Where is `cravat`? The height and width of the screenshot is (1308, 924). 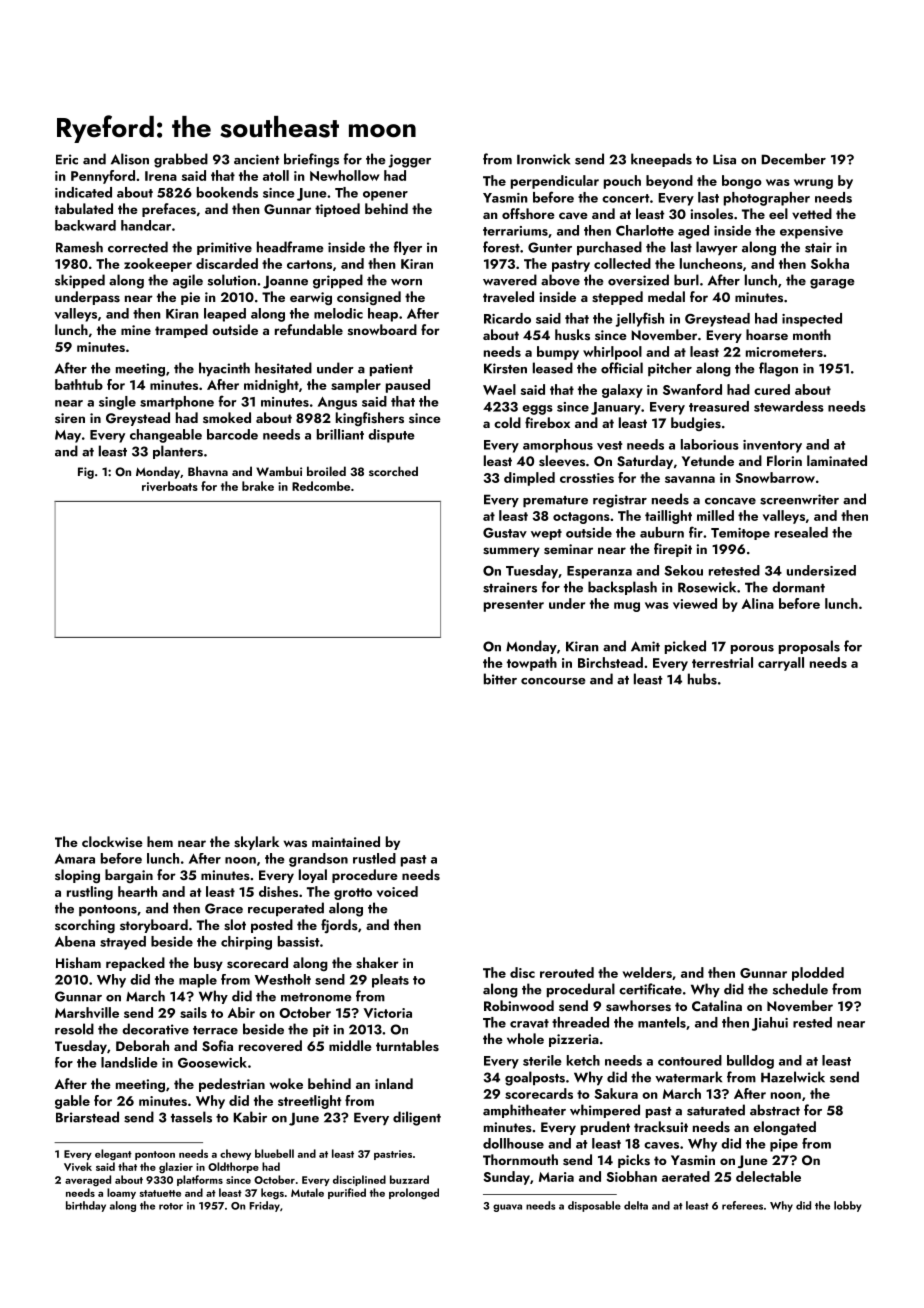
cravat is located at coordinates (529, 1023).
